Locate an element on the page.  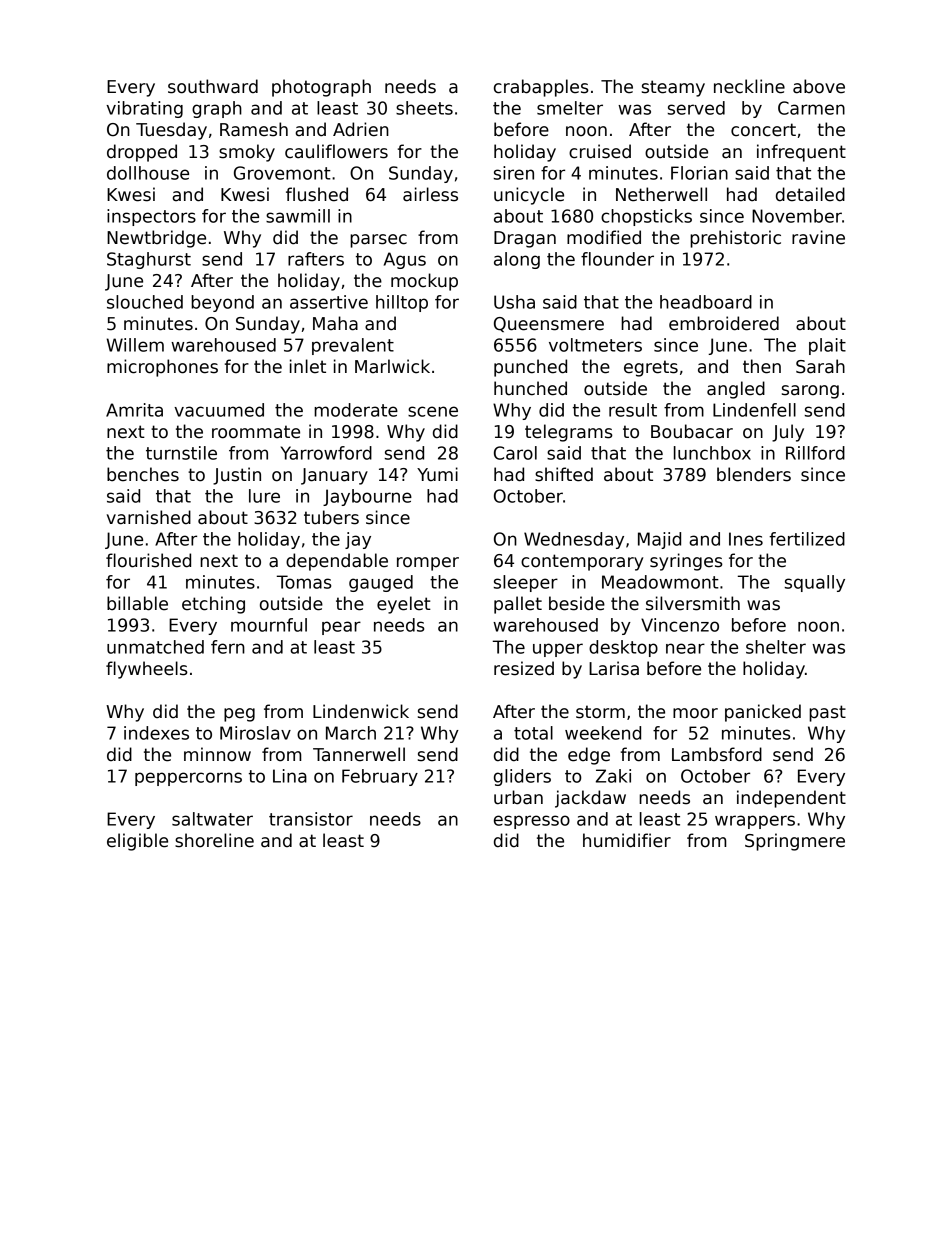
sheets is located at coordinates (424, 108).
